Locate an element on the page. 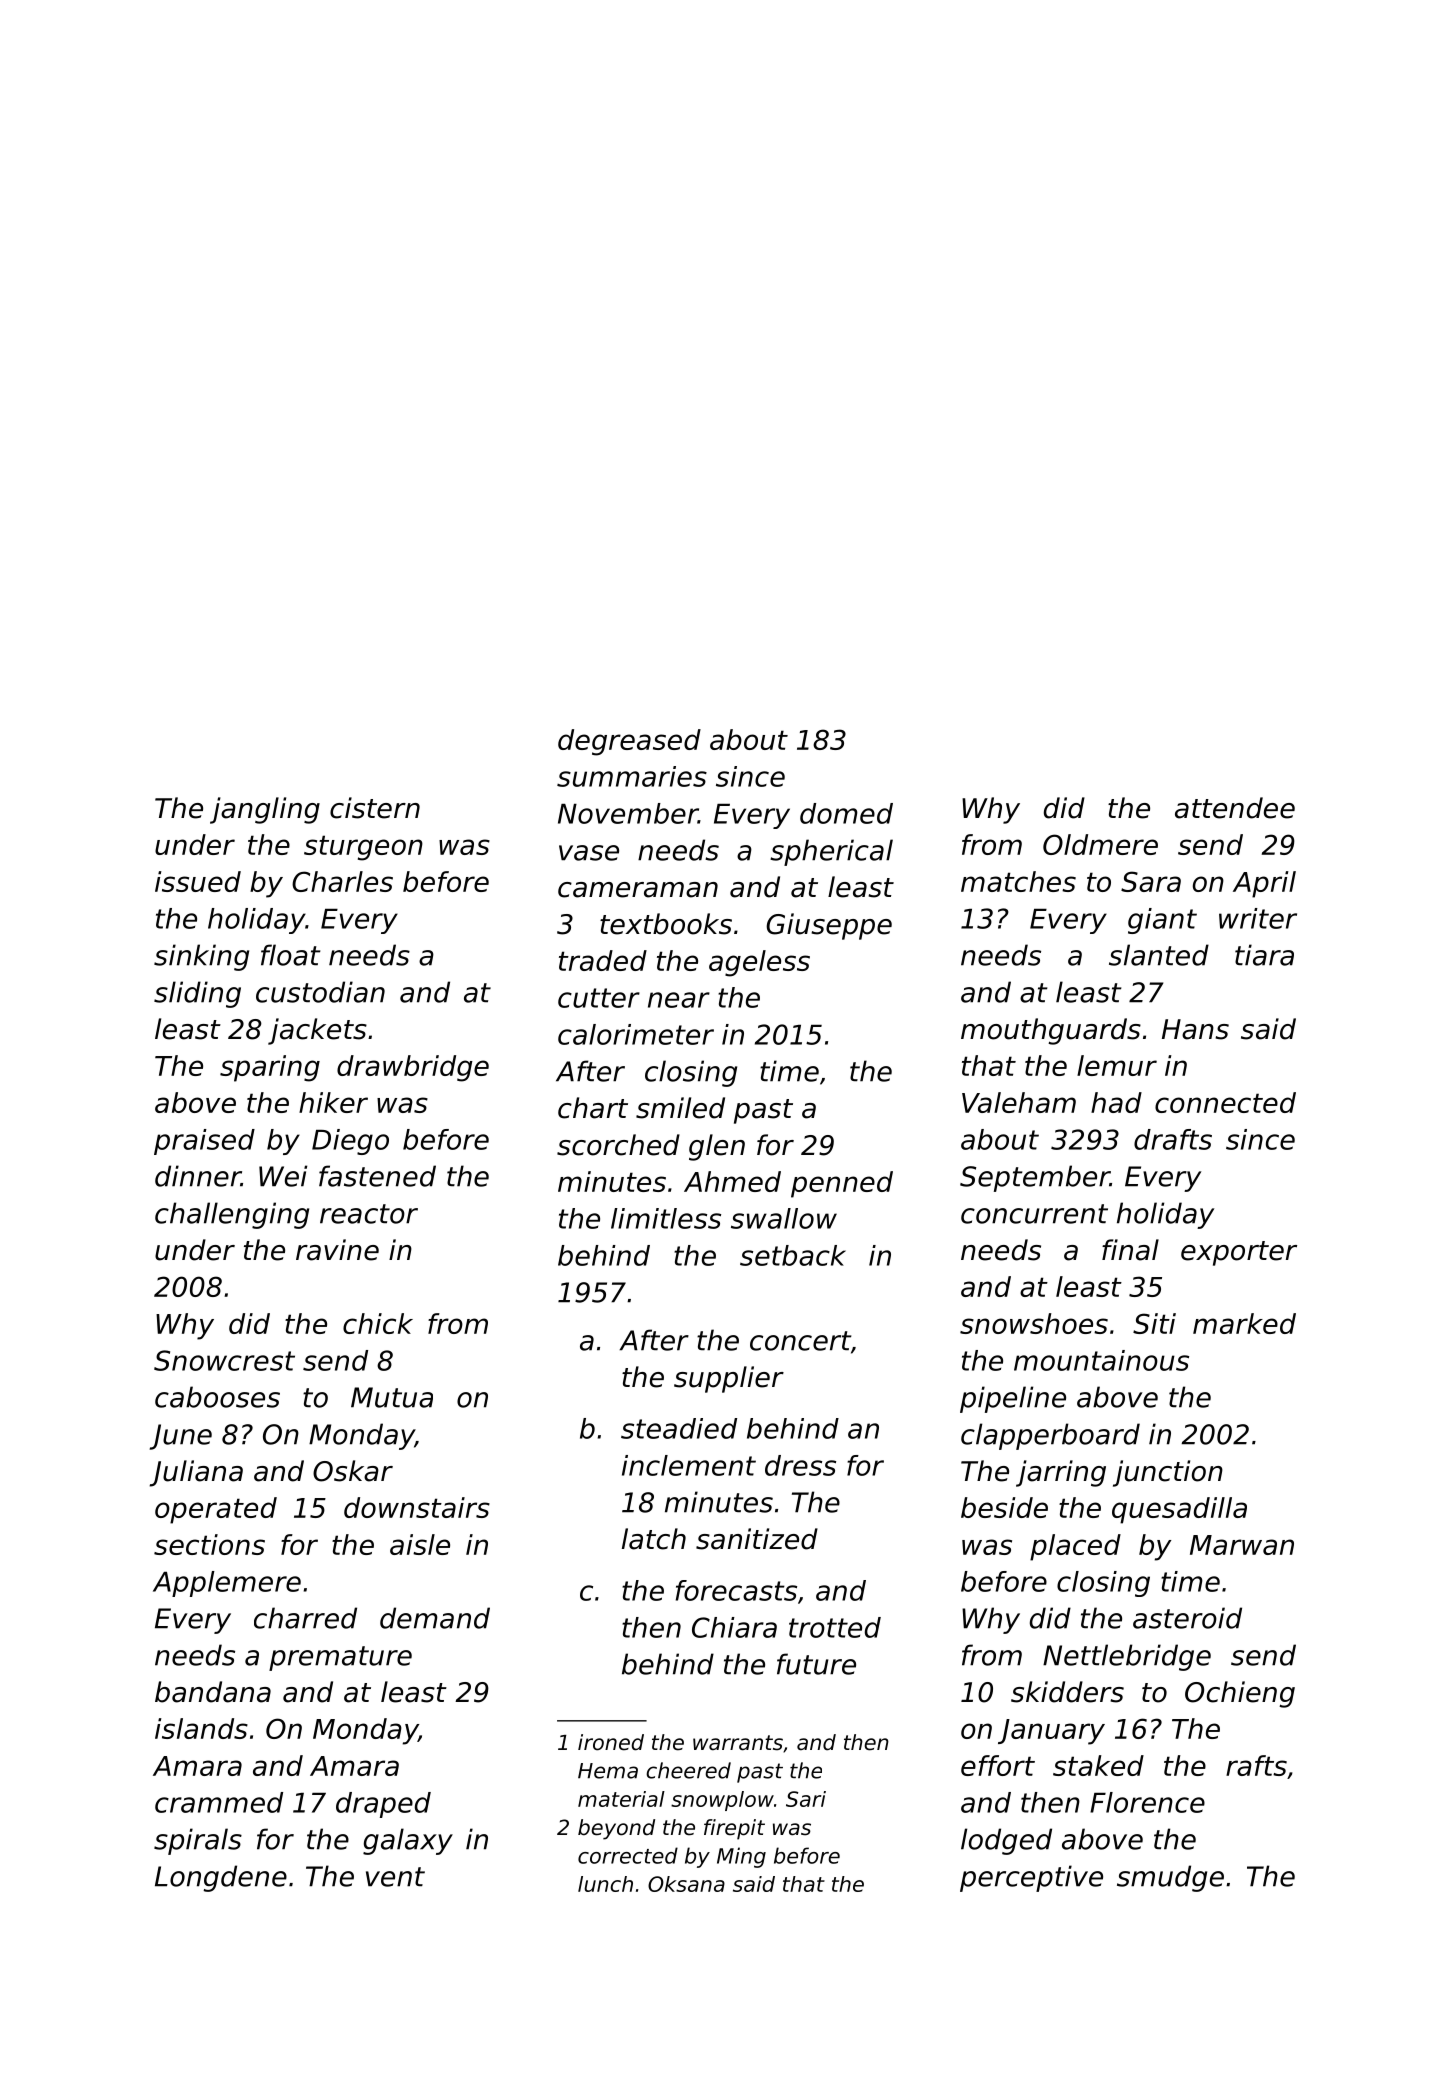 This image has height=2100, width=1450. praised is located at coordinates (204, 1142).
